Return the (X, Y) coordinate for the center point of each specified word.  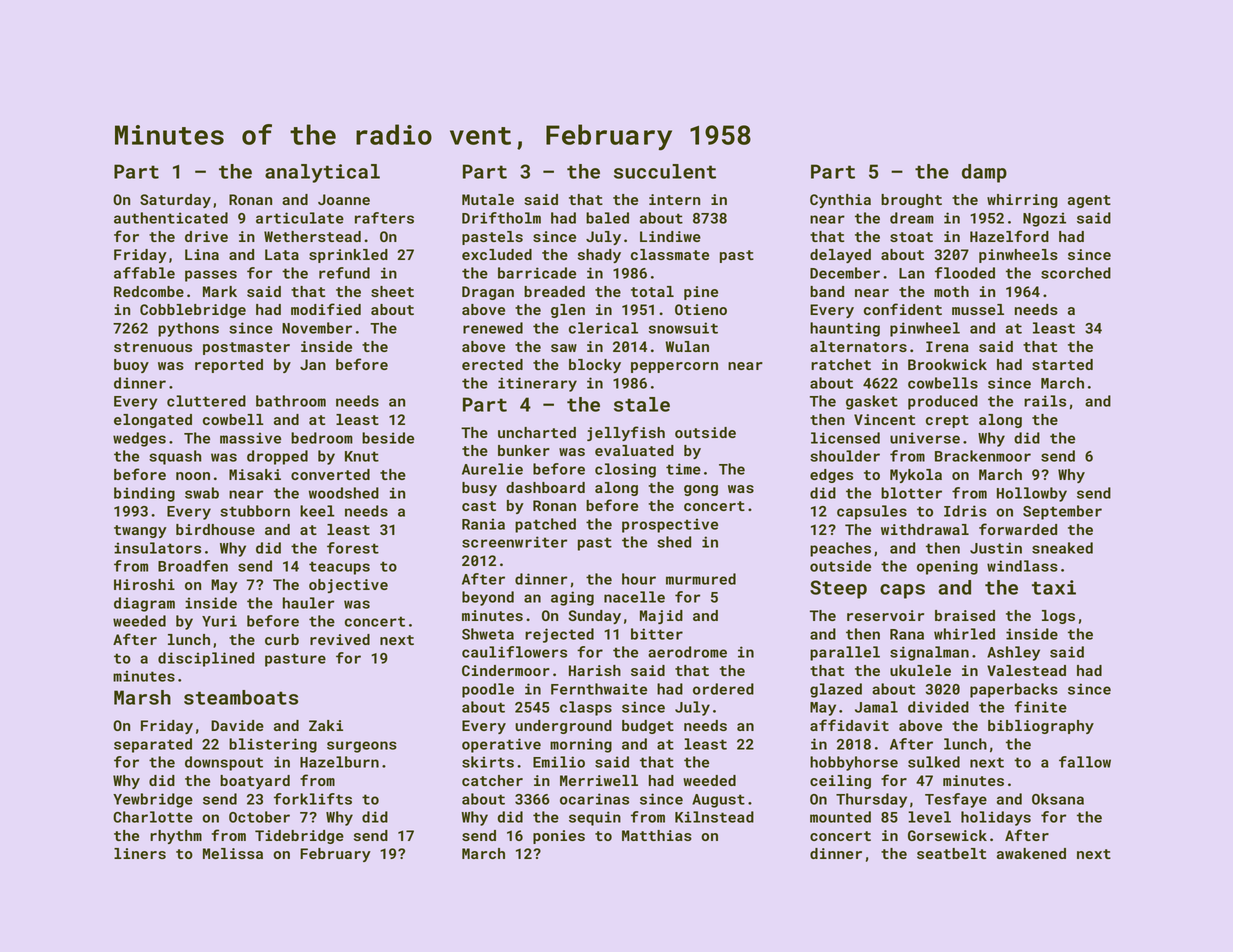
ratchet (841, 364)
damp (984, 173)
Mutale (488, 199)
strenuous (153, 347)
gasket (872, 402)
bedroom (322, 438)
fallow (1085, 762)
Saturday (175, 201)
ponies (559, 837)
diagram (144, 604)
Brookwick (947, 364)
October (259, 817)
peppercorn (674, 367)
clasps (586, 708)
